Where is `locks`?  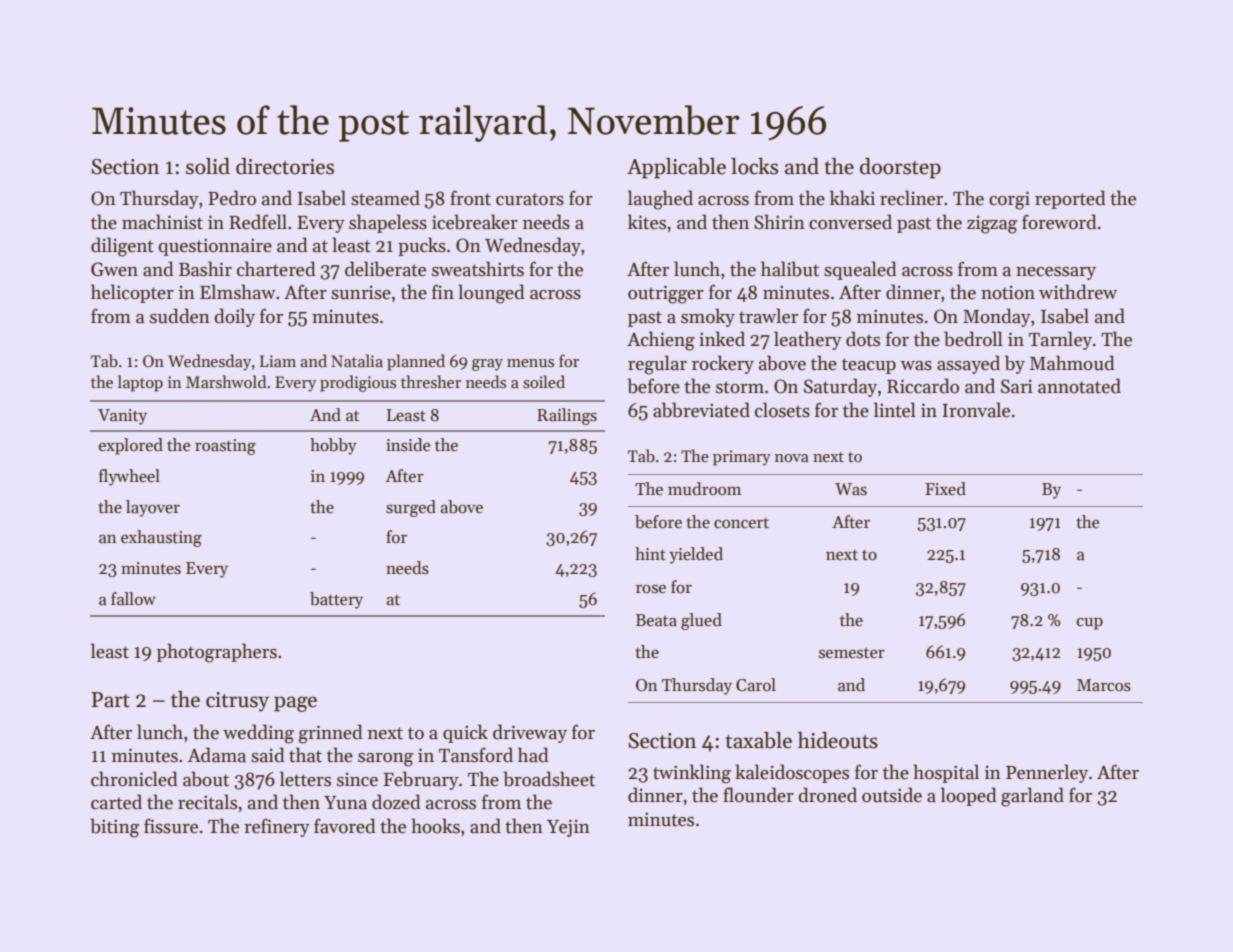 locks is located at coordinates (754, 166).
